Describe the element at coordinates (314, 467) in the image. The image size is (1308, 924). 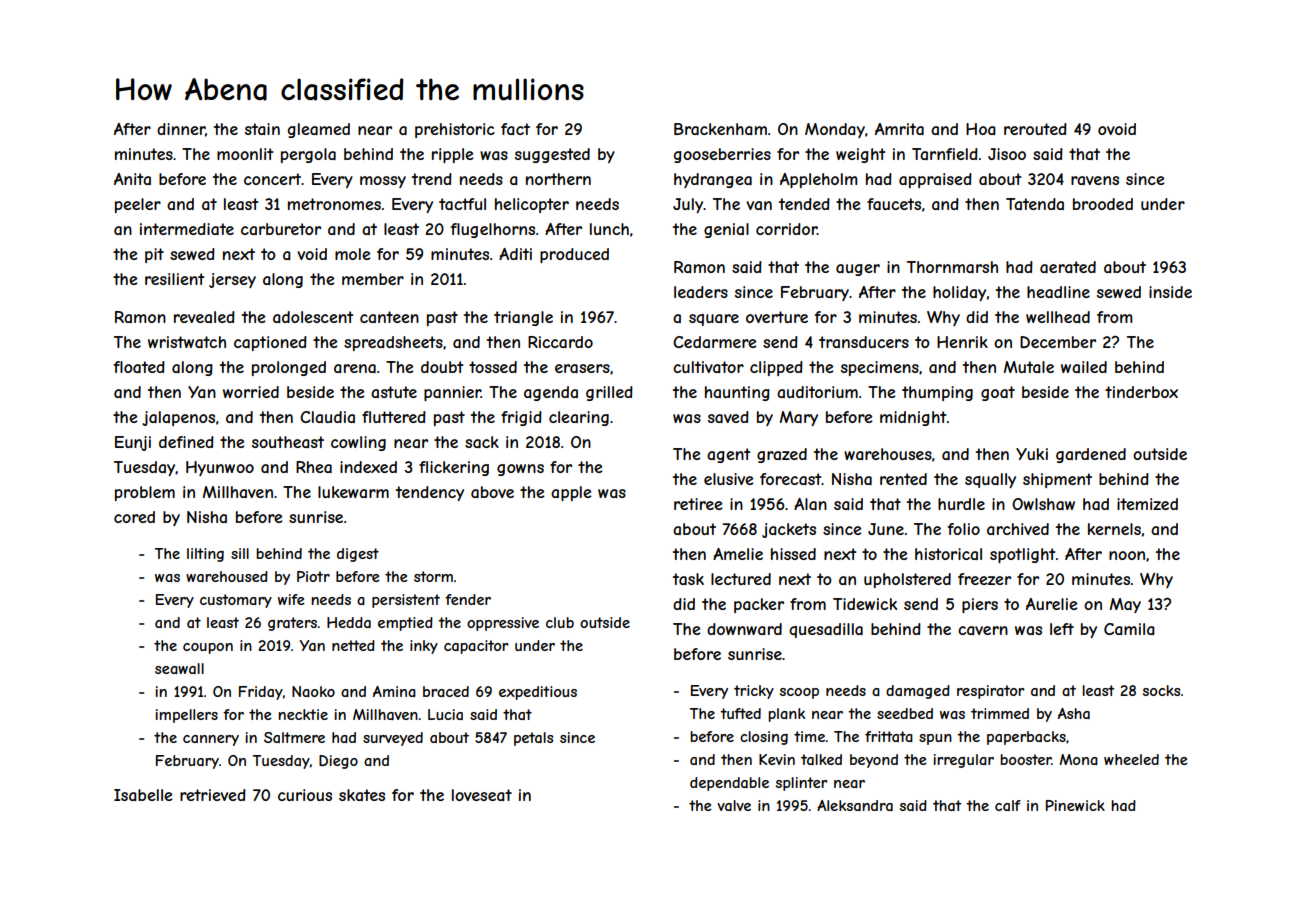
I see `Rhea` at that location.
